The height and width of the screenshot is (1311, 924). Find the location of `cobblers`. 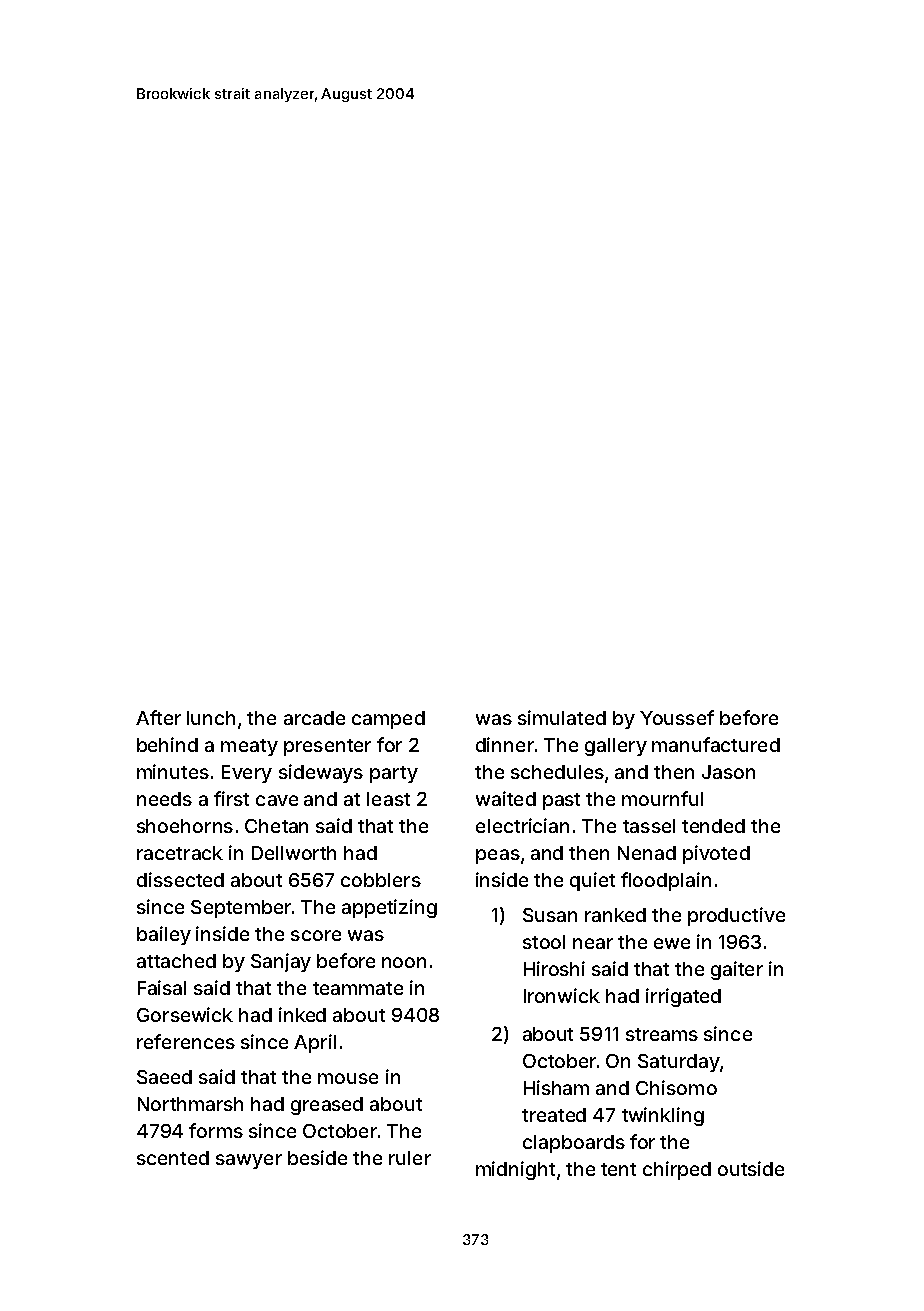

cobblers is located at coordinates (381, 880).
